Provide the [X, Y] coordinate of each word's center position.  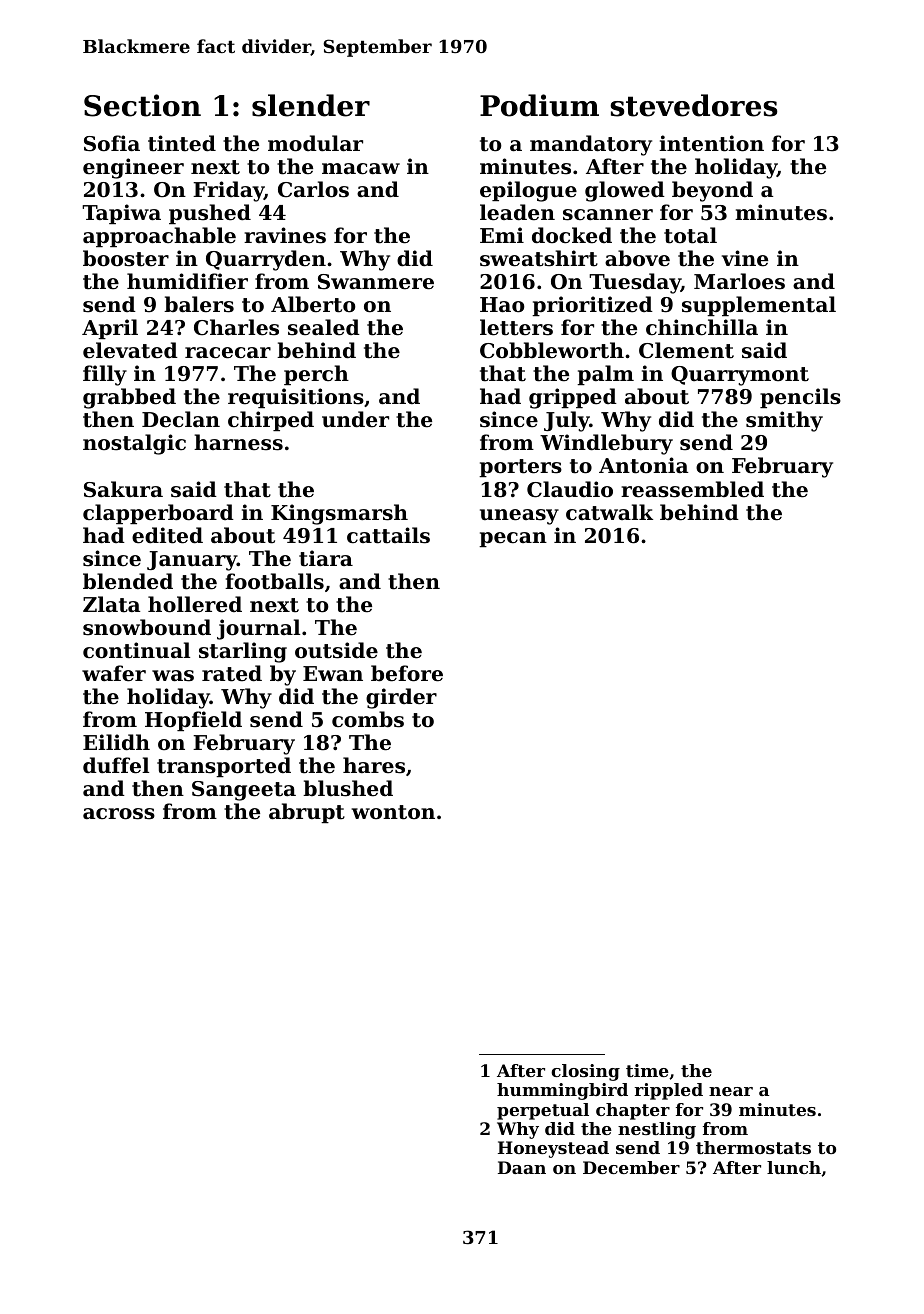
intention [711, 143]
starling [243, 652]
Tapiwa [121, 214]
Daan [522, 1167]
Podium [539, 105]
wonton [393, 812]
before [407, 673]
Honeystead [553, 1149]
